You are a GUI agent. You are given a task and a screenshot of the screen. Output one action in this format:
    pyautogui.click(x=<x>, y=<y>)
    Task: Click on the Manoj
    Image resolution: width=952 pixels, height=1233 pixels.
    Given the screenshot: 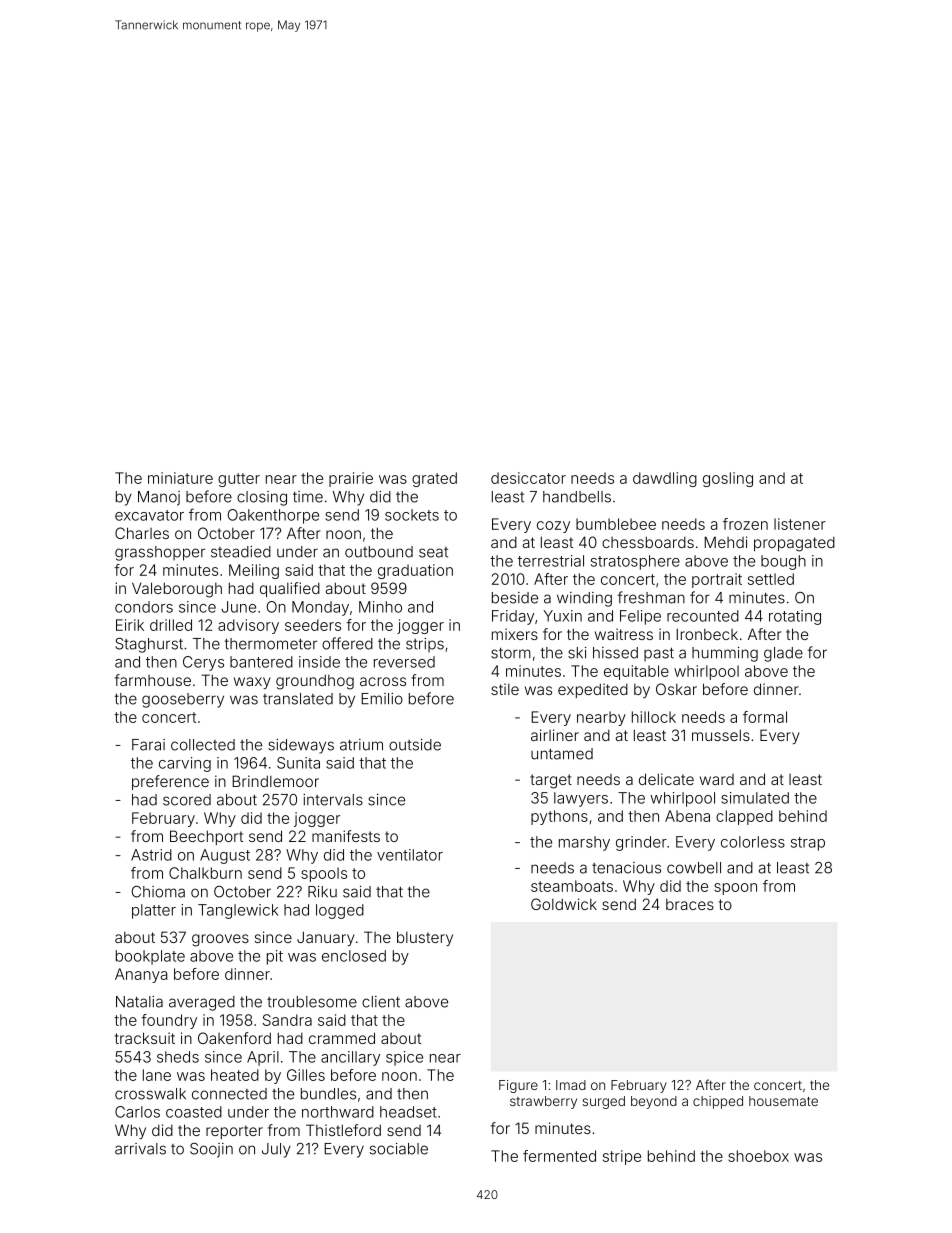 What is the action you would take?
    pyautogui.click(x=159, y=498)
